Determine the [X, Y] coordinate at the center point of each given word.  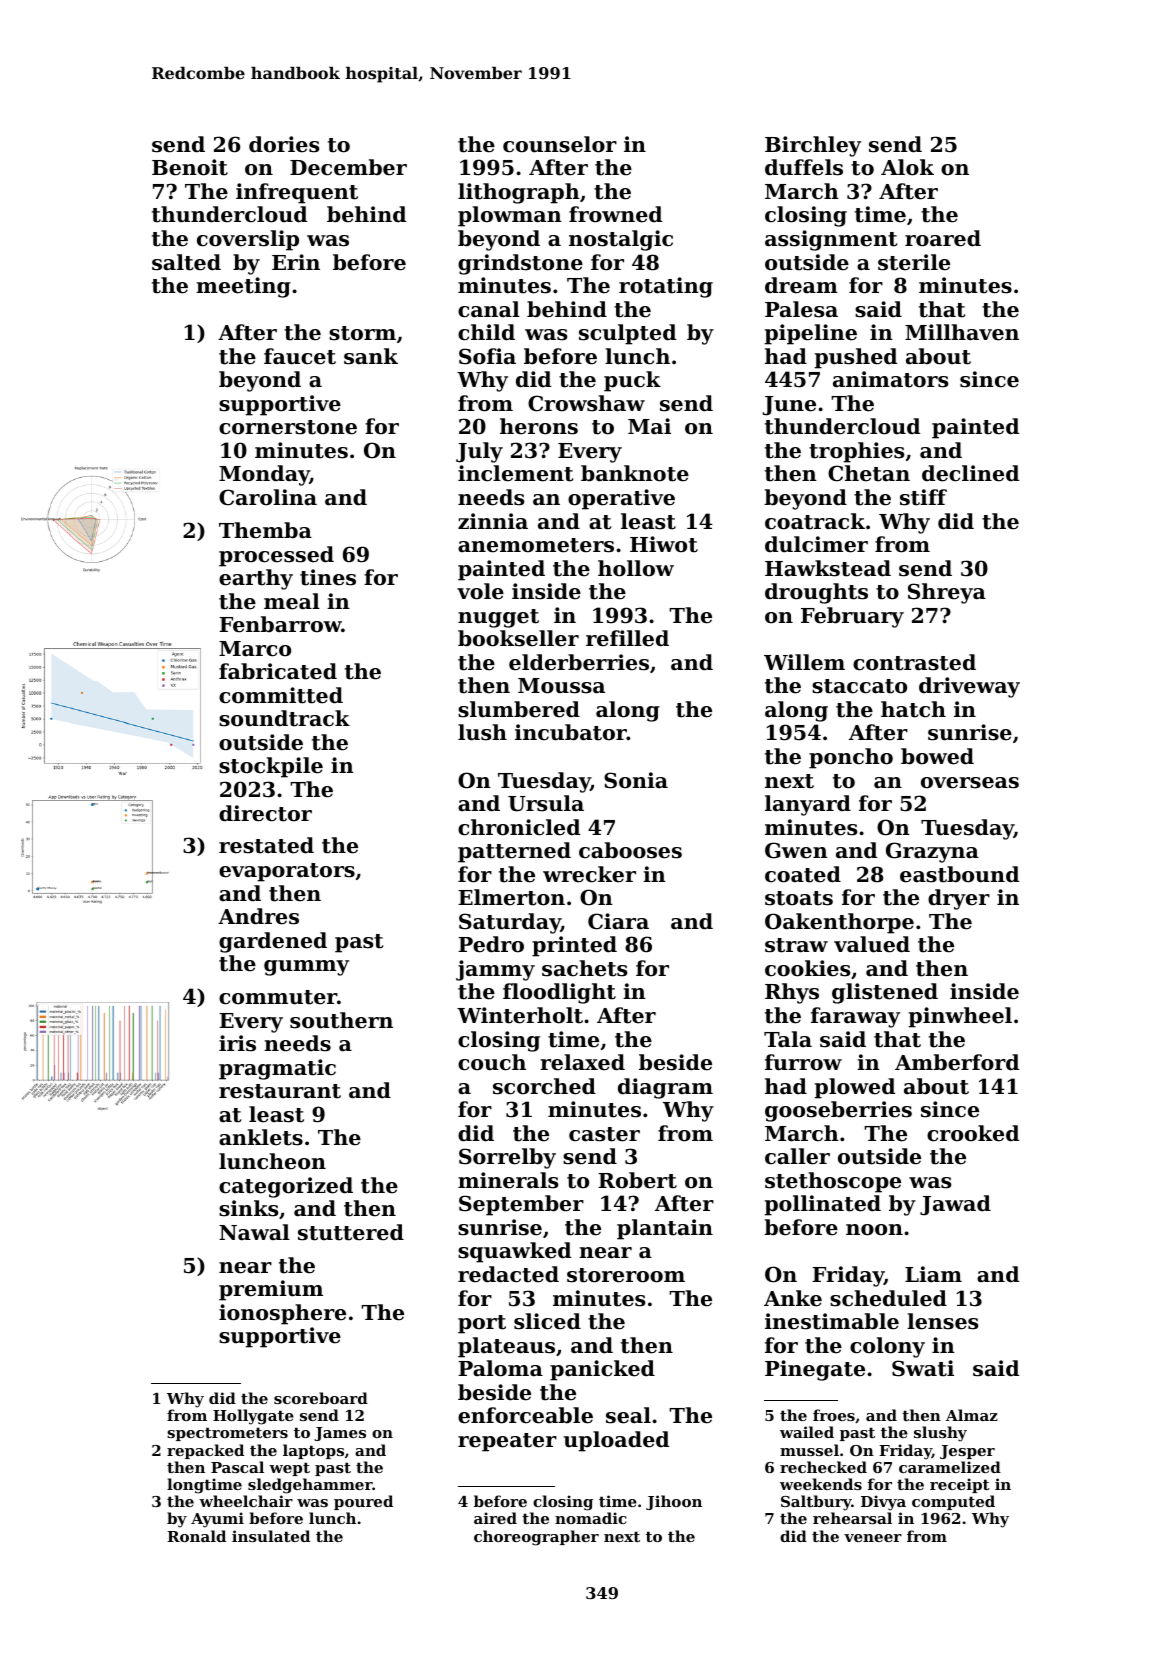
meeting [243, 287]
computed [953, 1502]
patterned [514, 852]
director [265, 813]
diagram [665, 1088]
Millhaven [962, 332]
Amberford [957, 1062]
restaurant [280, 1091]
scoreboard [321, 1398]
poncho [851, 758]
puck [632, 381]
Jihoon [674, 1502]
